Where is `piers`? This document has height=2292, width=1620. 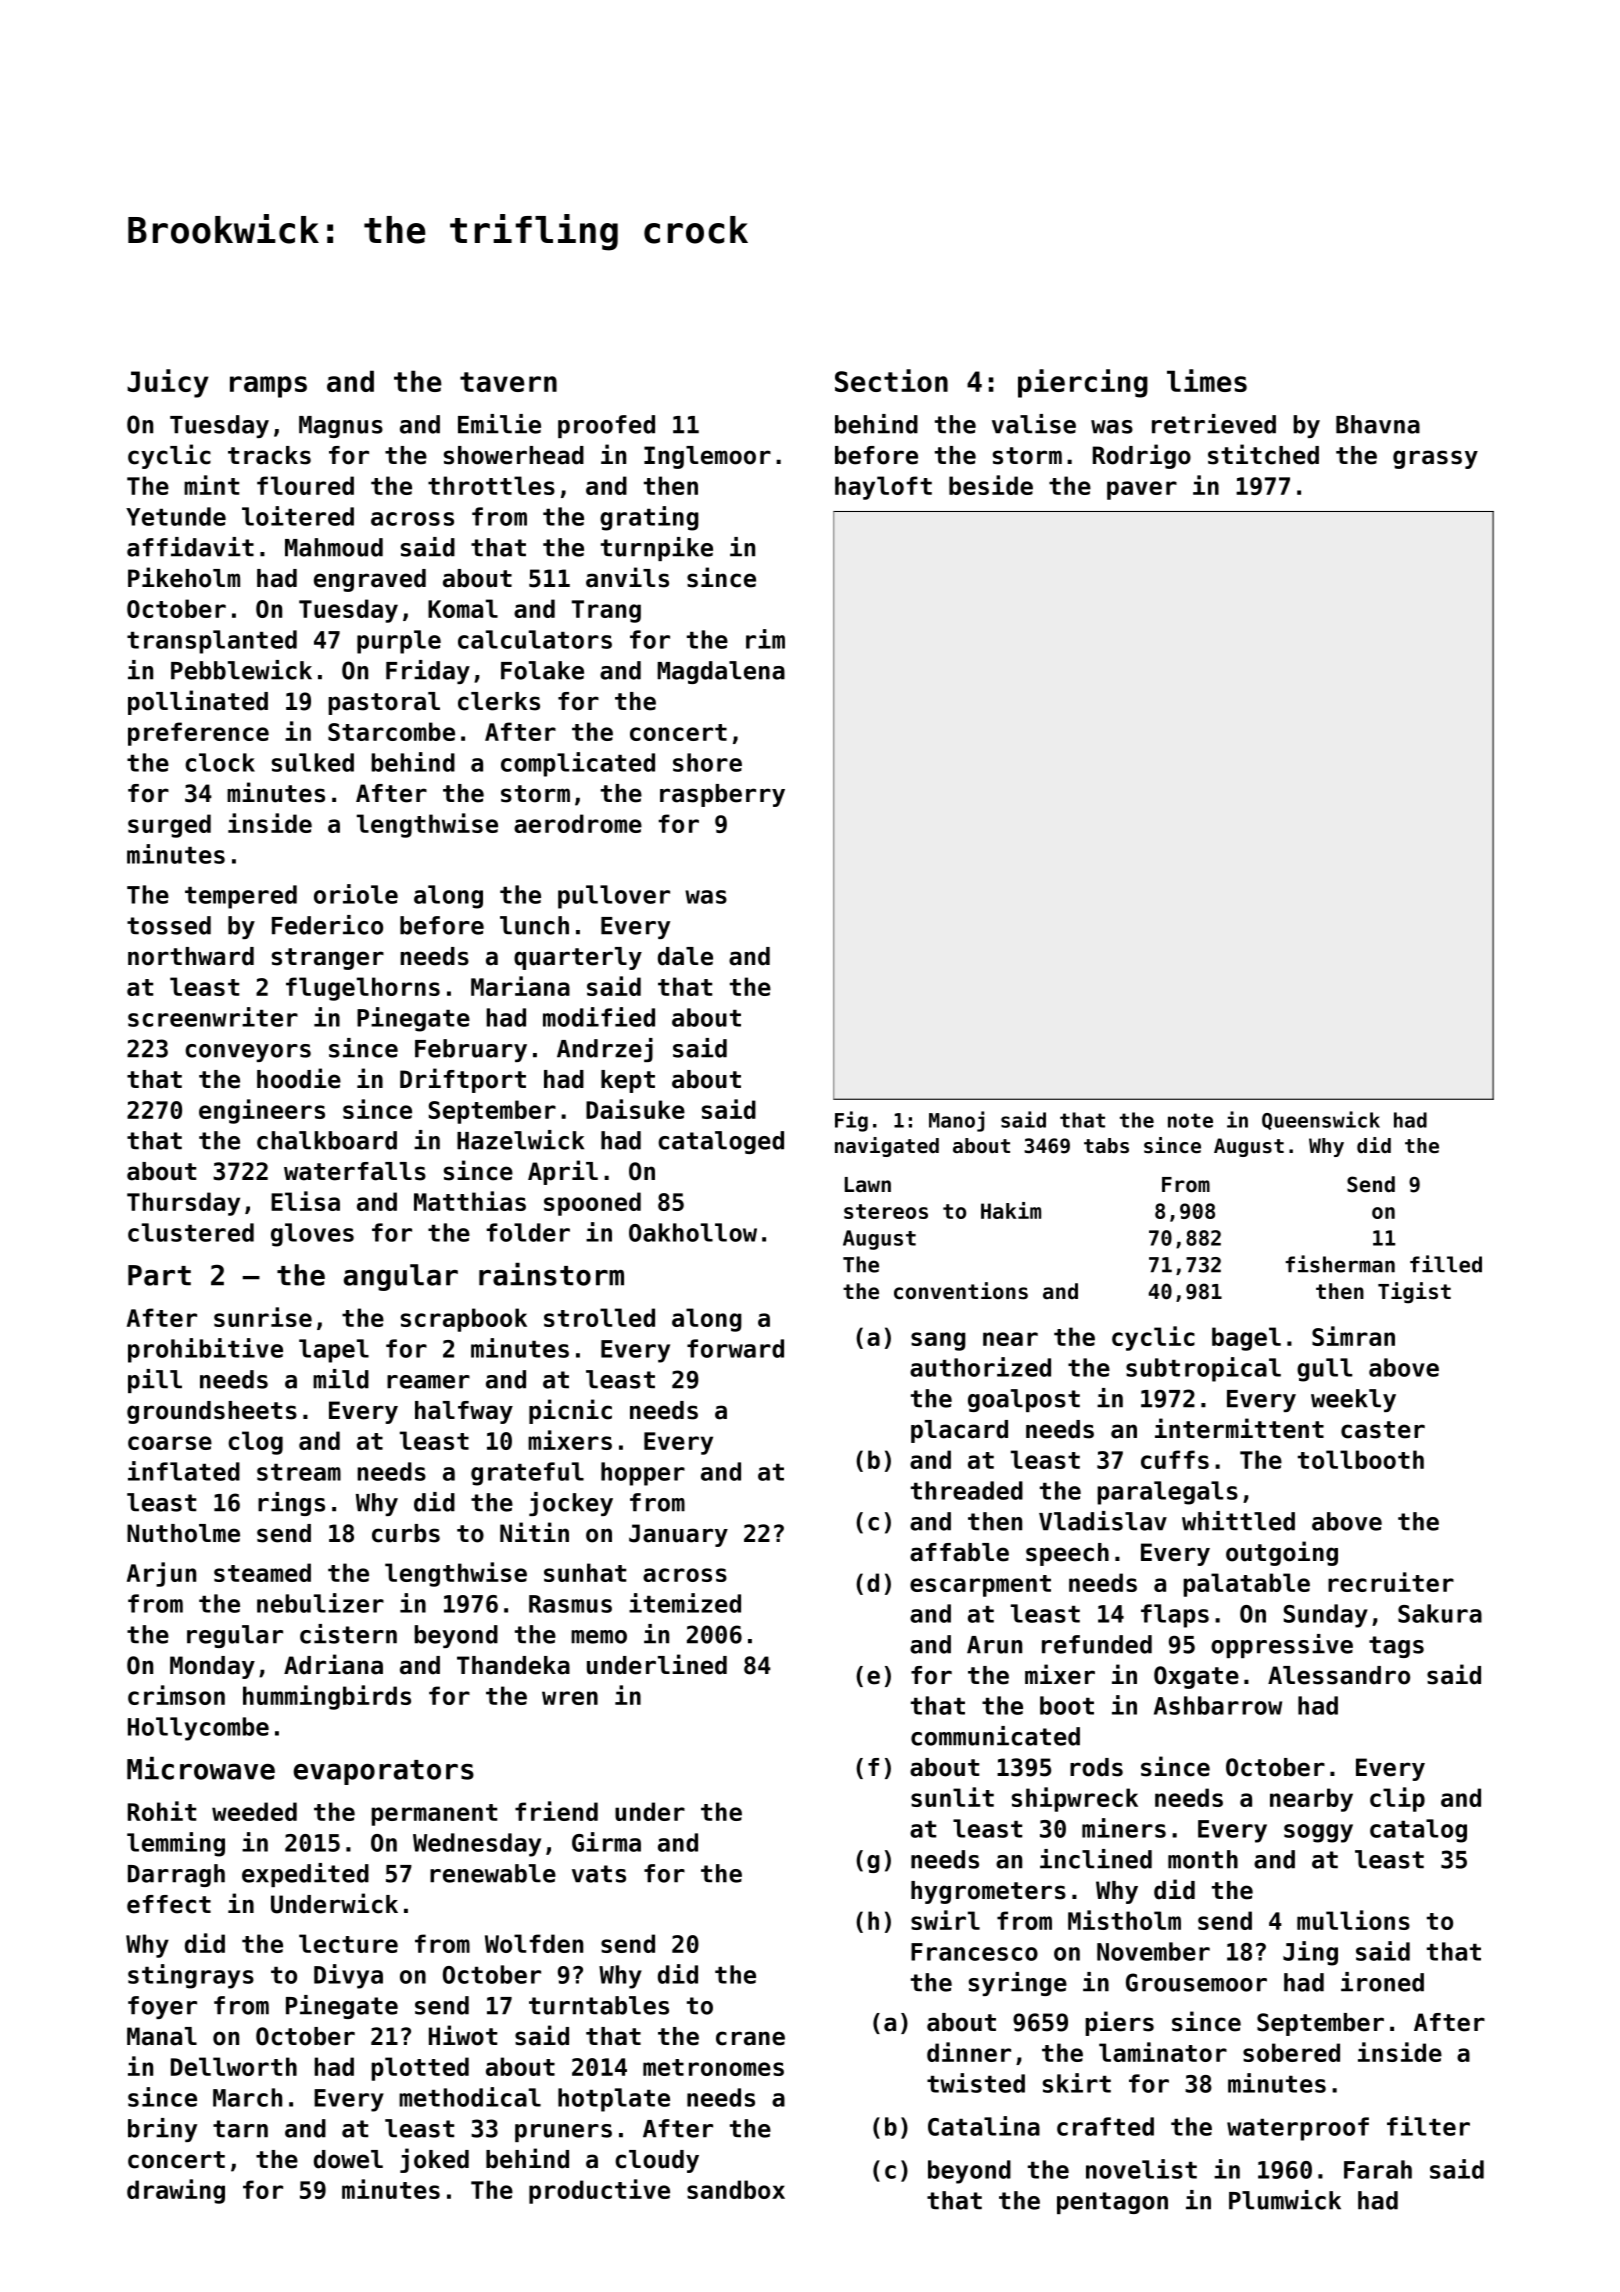
piers is located at coordinates (1119, 2023).
